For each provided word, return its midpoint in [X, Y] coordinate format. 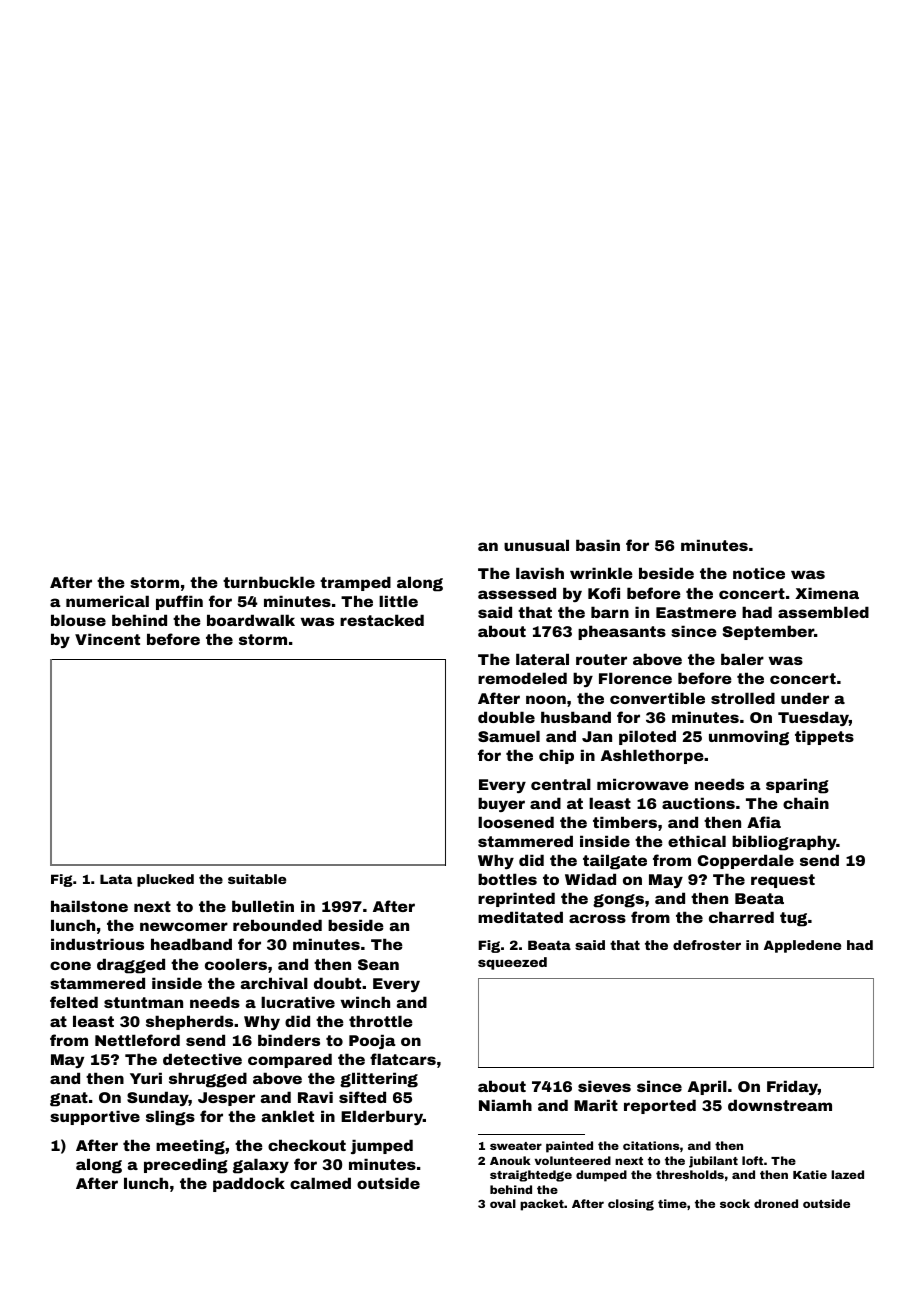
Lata [116, 879]
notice [759, 573]
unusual [536, 545]
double [506, 717]
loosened [516, 822]
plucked [165, 880]
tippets [824, 737]
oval [503, 1203]
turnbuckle [269, 582]
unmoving [749, 738]
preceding [186, 1166]
